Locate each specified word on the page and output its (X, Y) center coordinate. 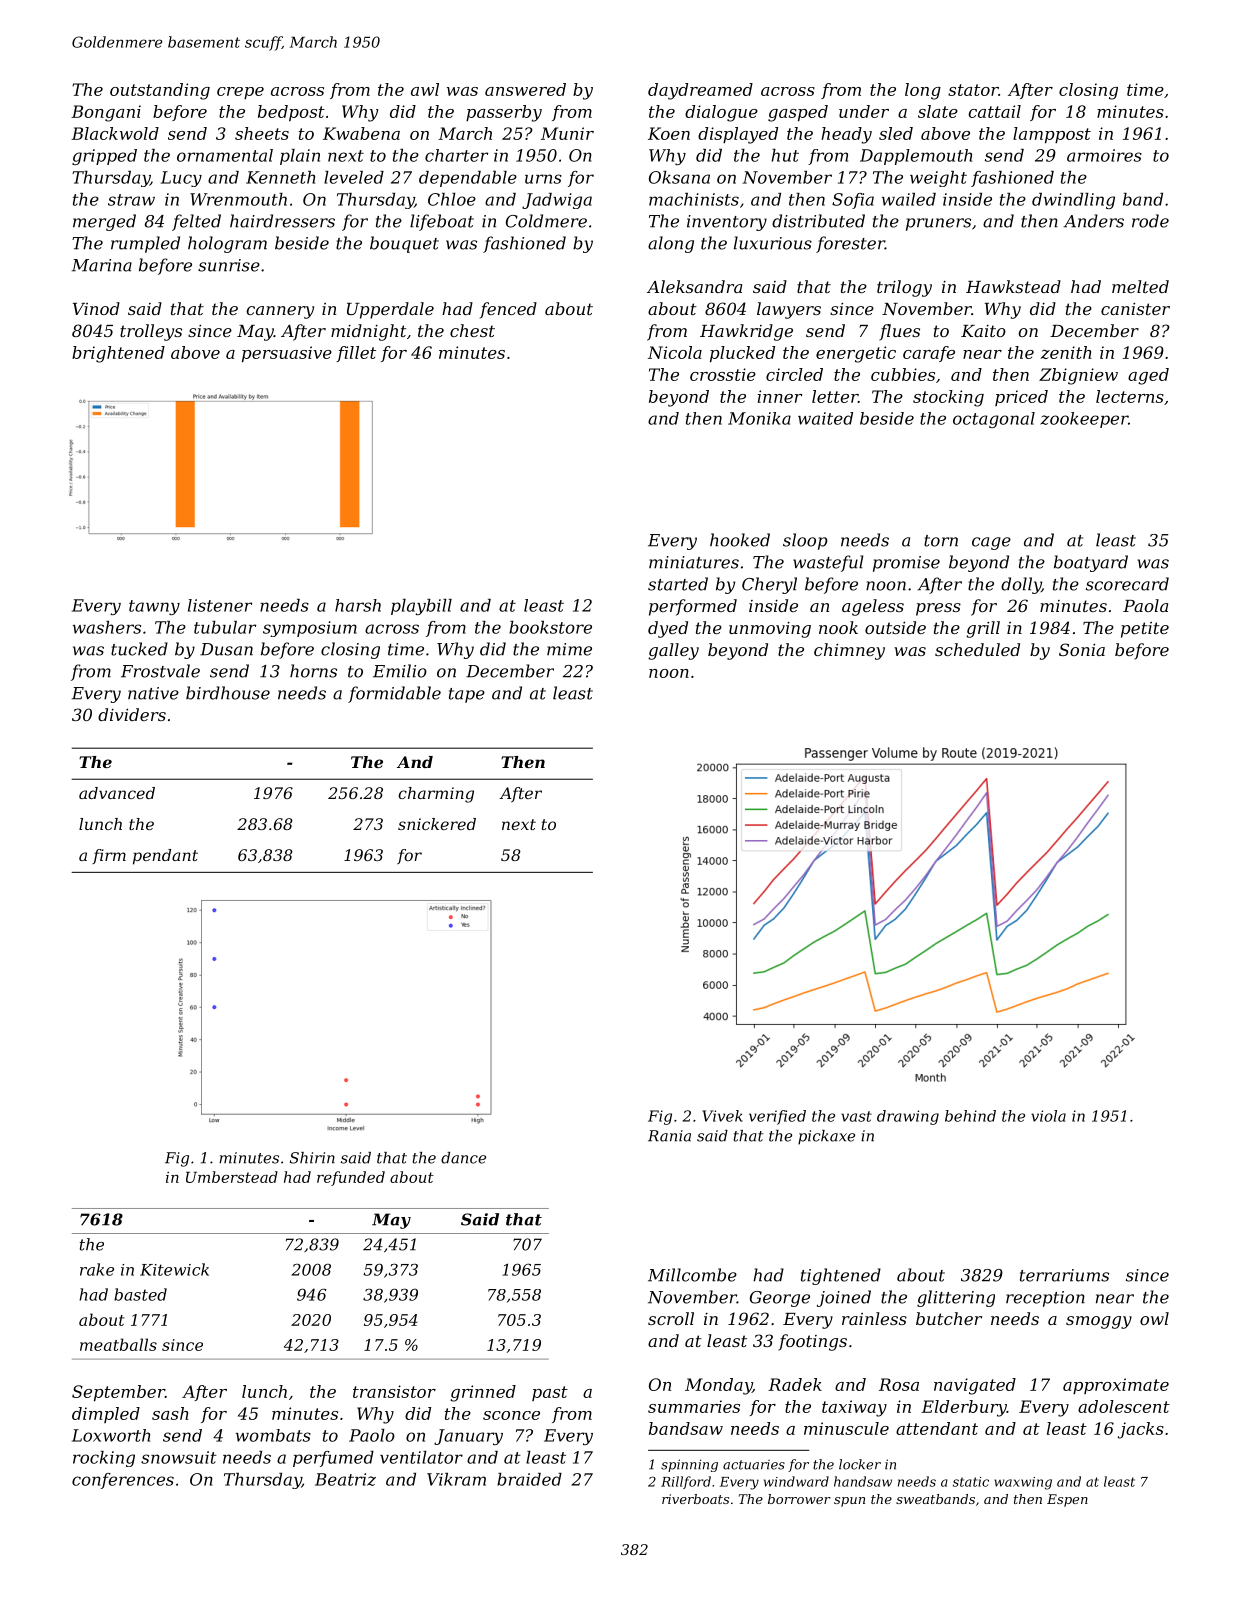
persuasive (287, 354)
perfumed (333, 1459)
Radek (795, 1384)
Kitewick (174, 1269)
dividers (132, 714)
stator (973, 90)
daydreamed (700, 91)
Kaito (983, 331)
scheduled (977, 649)
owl (1154, 1318)
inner (779, 396)
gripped (104, 157)
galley (673, 651)
